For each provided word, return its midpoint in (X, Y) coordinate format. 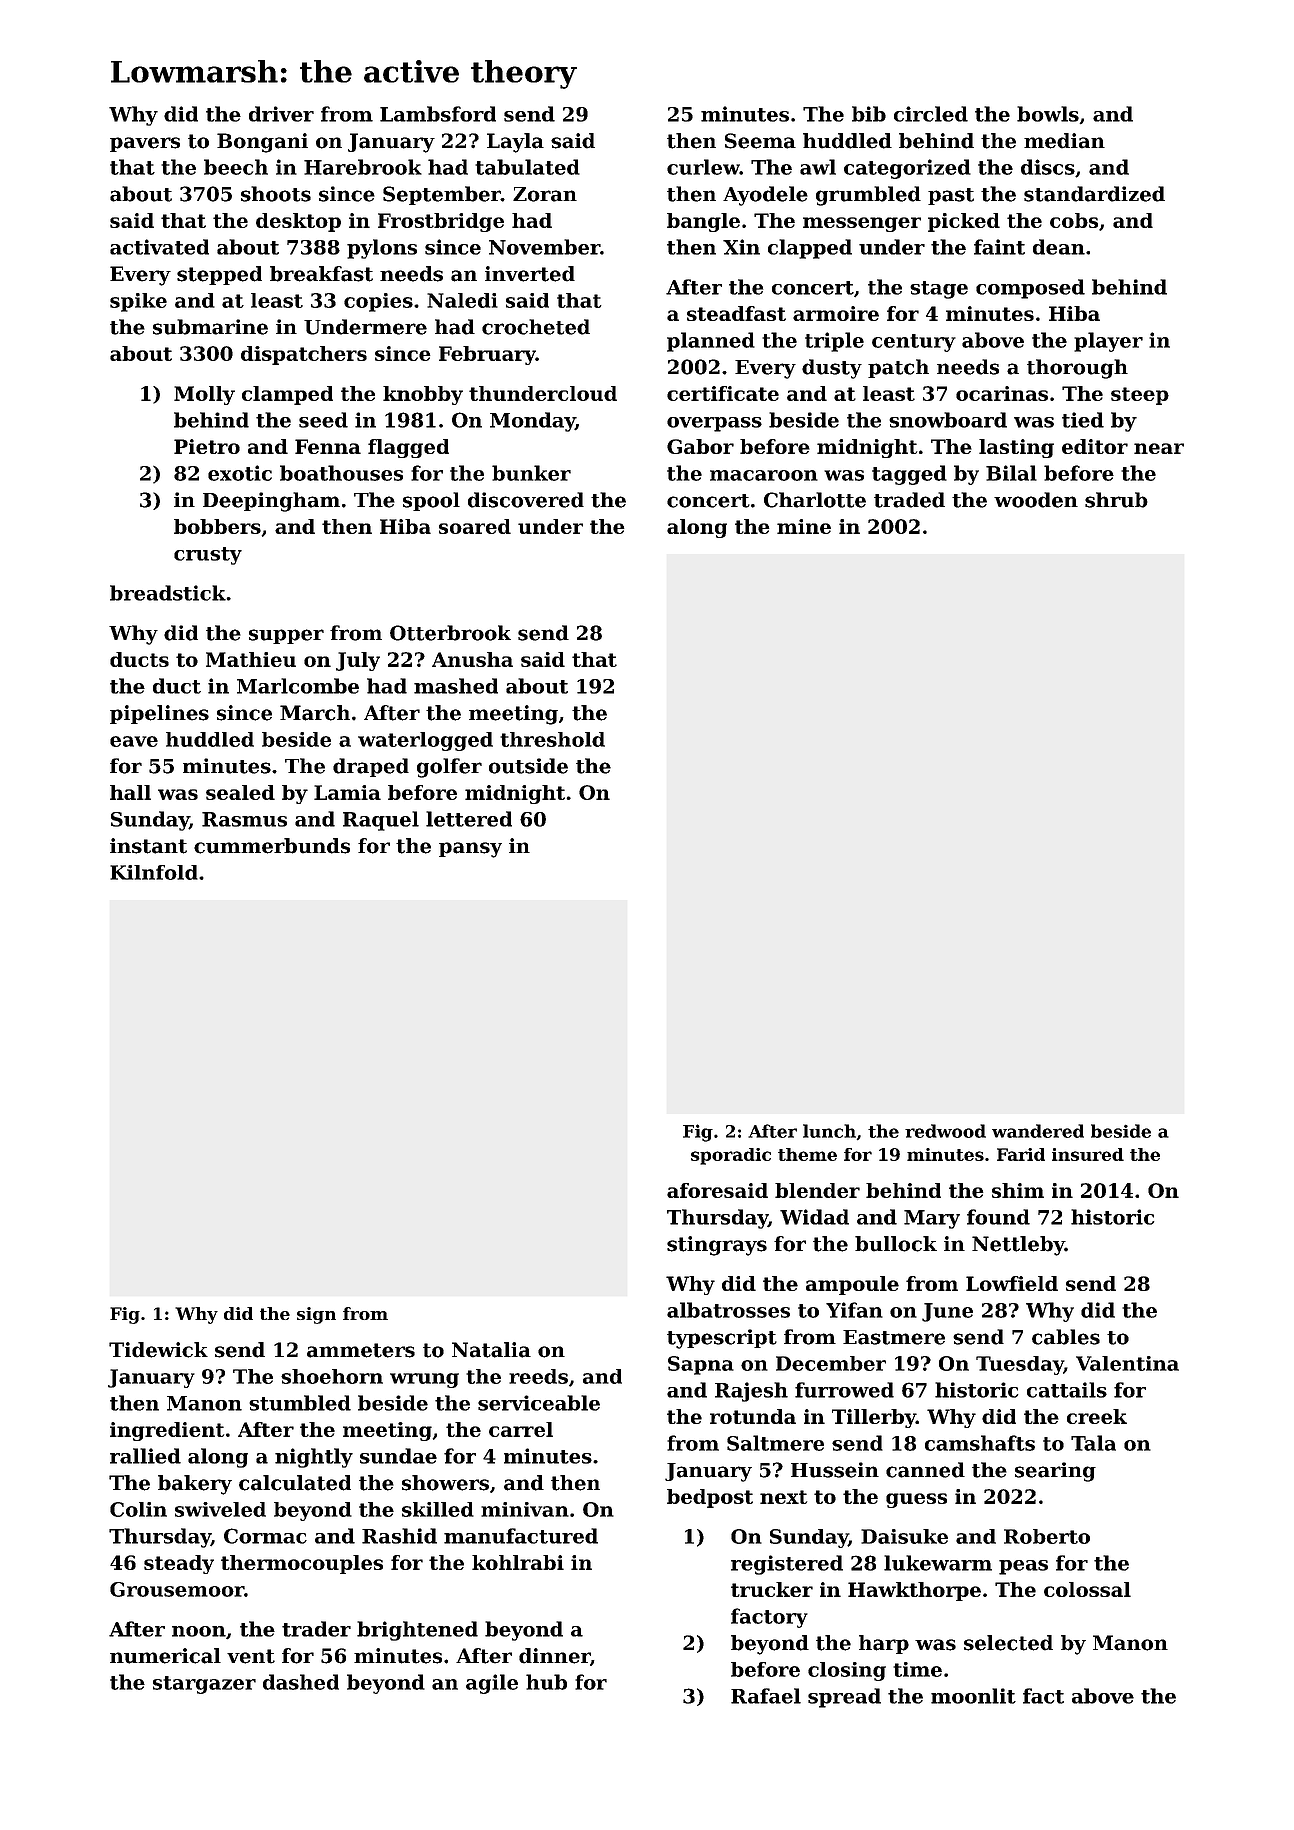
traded (909, 500)
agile (492, 1684)
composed (1030, 289)
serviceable (539, 1403)
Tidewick (158, 1350)
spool (431, 501)
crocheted (536, 327)
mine (804, 526)
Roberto (1047, 1536)
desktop (298, 222)
